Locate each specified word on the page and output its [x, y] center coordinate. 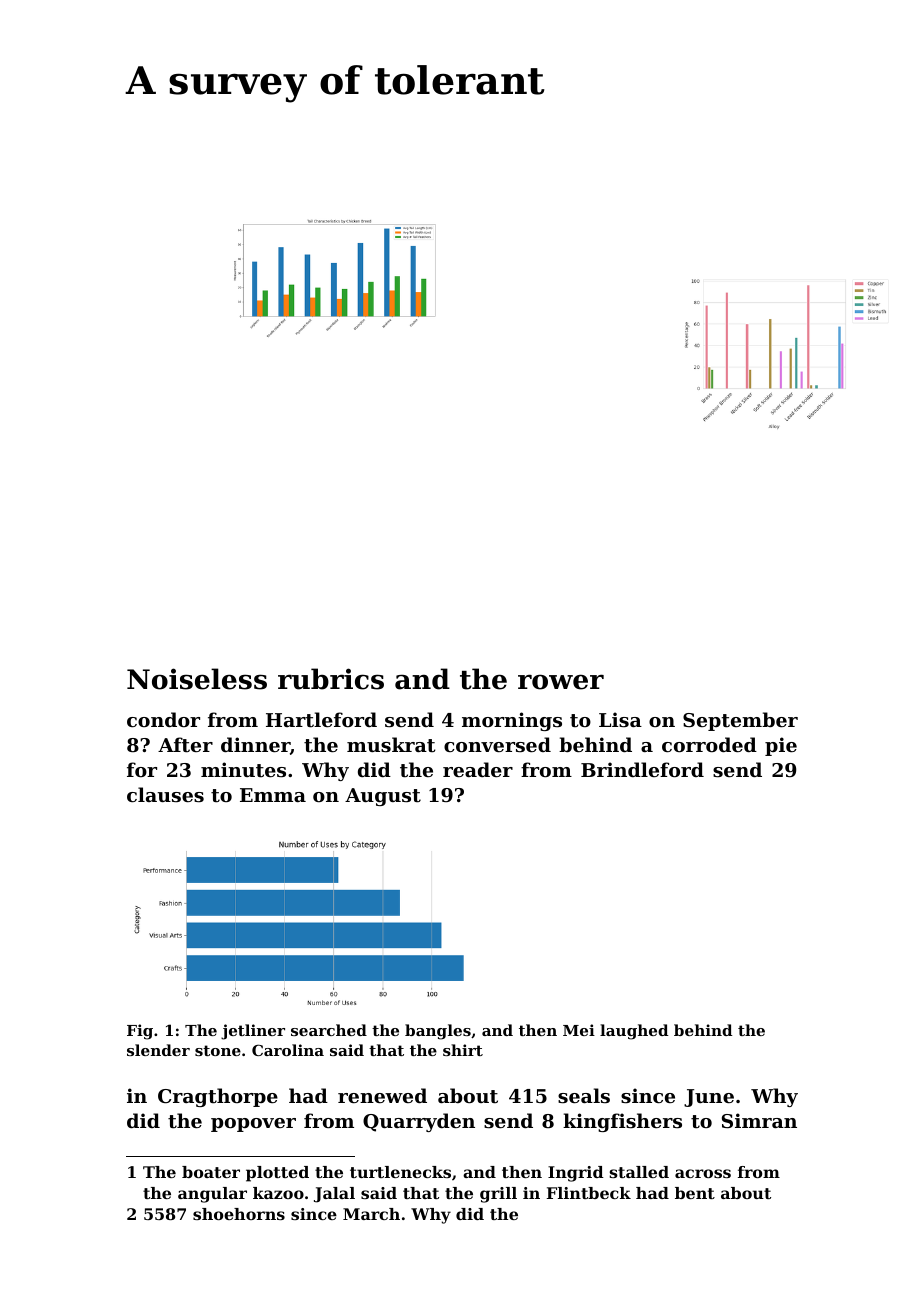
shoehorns [239, 1214]
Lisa [620, 719]
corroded [709, 744]
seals [584, 1095]
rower [561, 682]
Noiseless [197, 679]
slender [158, 1050]
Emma [273, 795]
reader [478, 769]
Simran [759, 1121]
